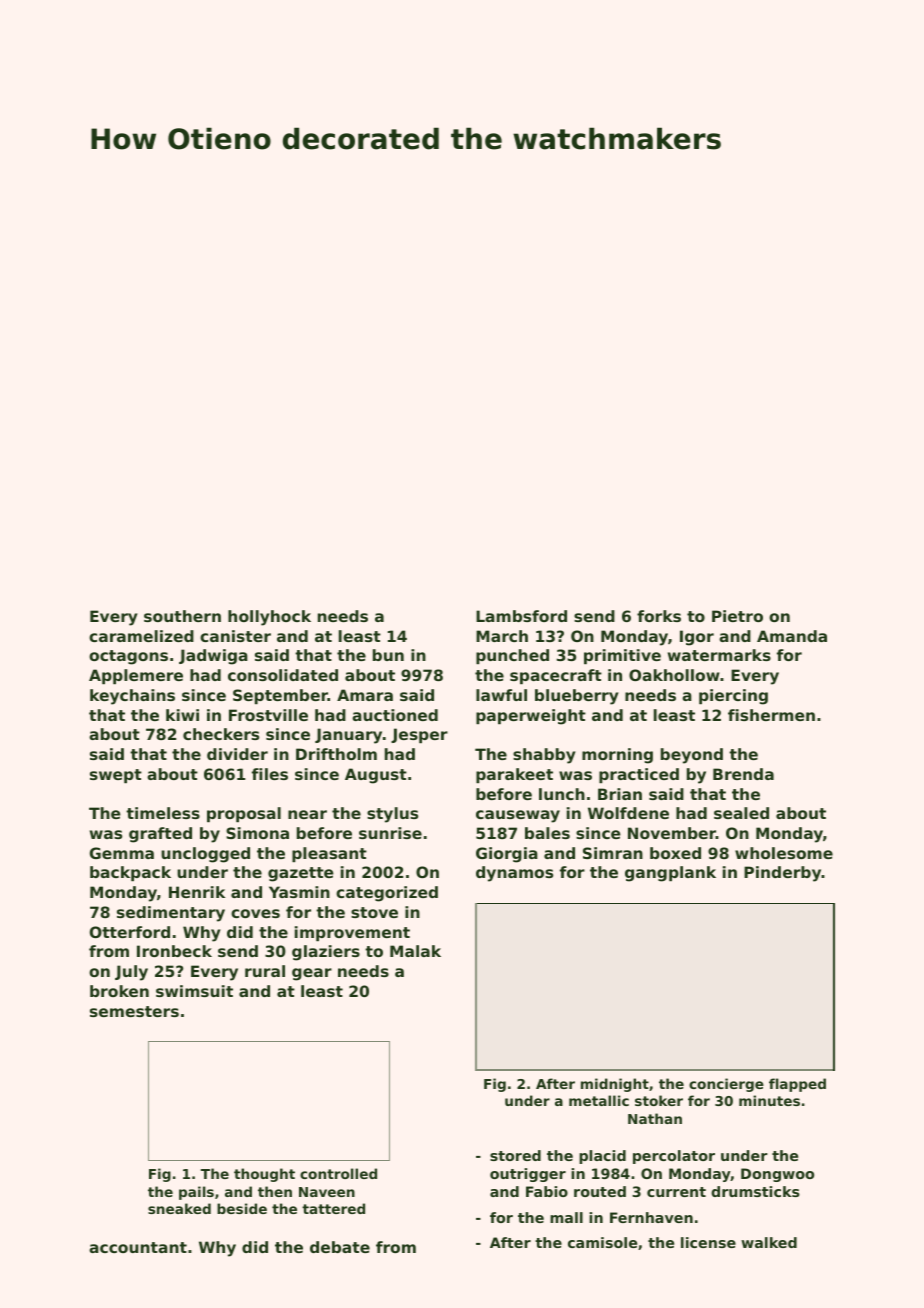  I want to click on Malak, so click(415, 951).
